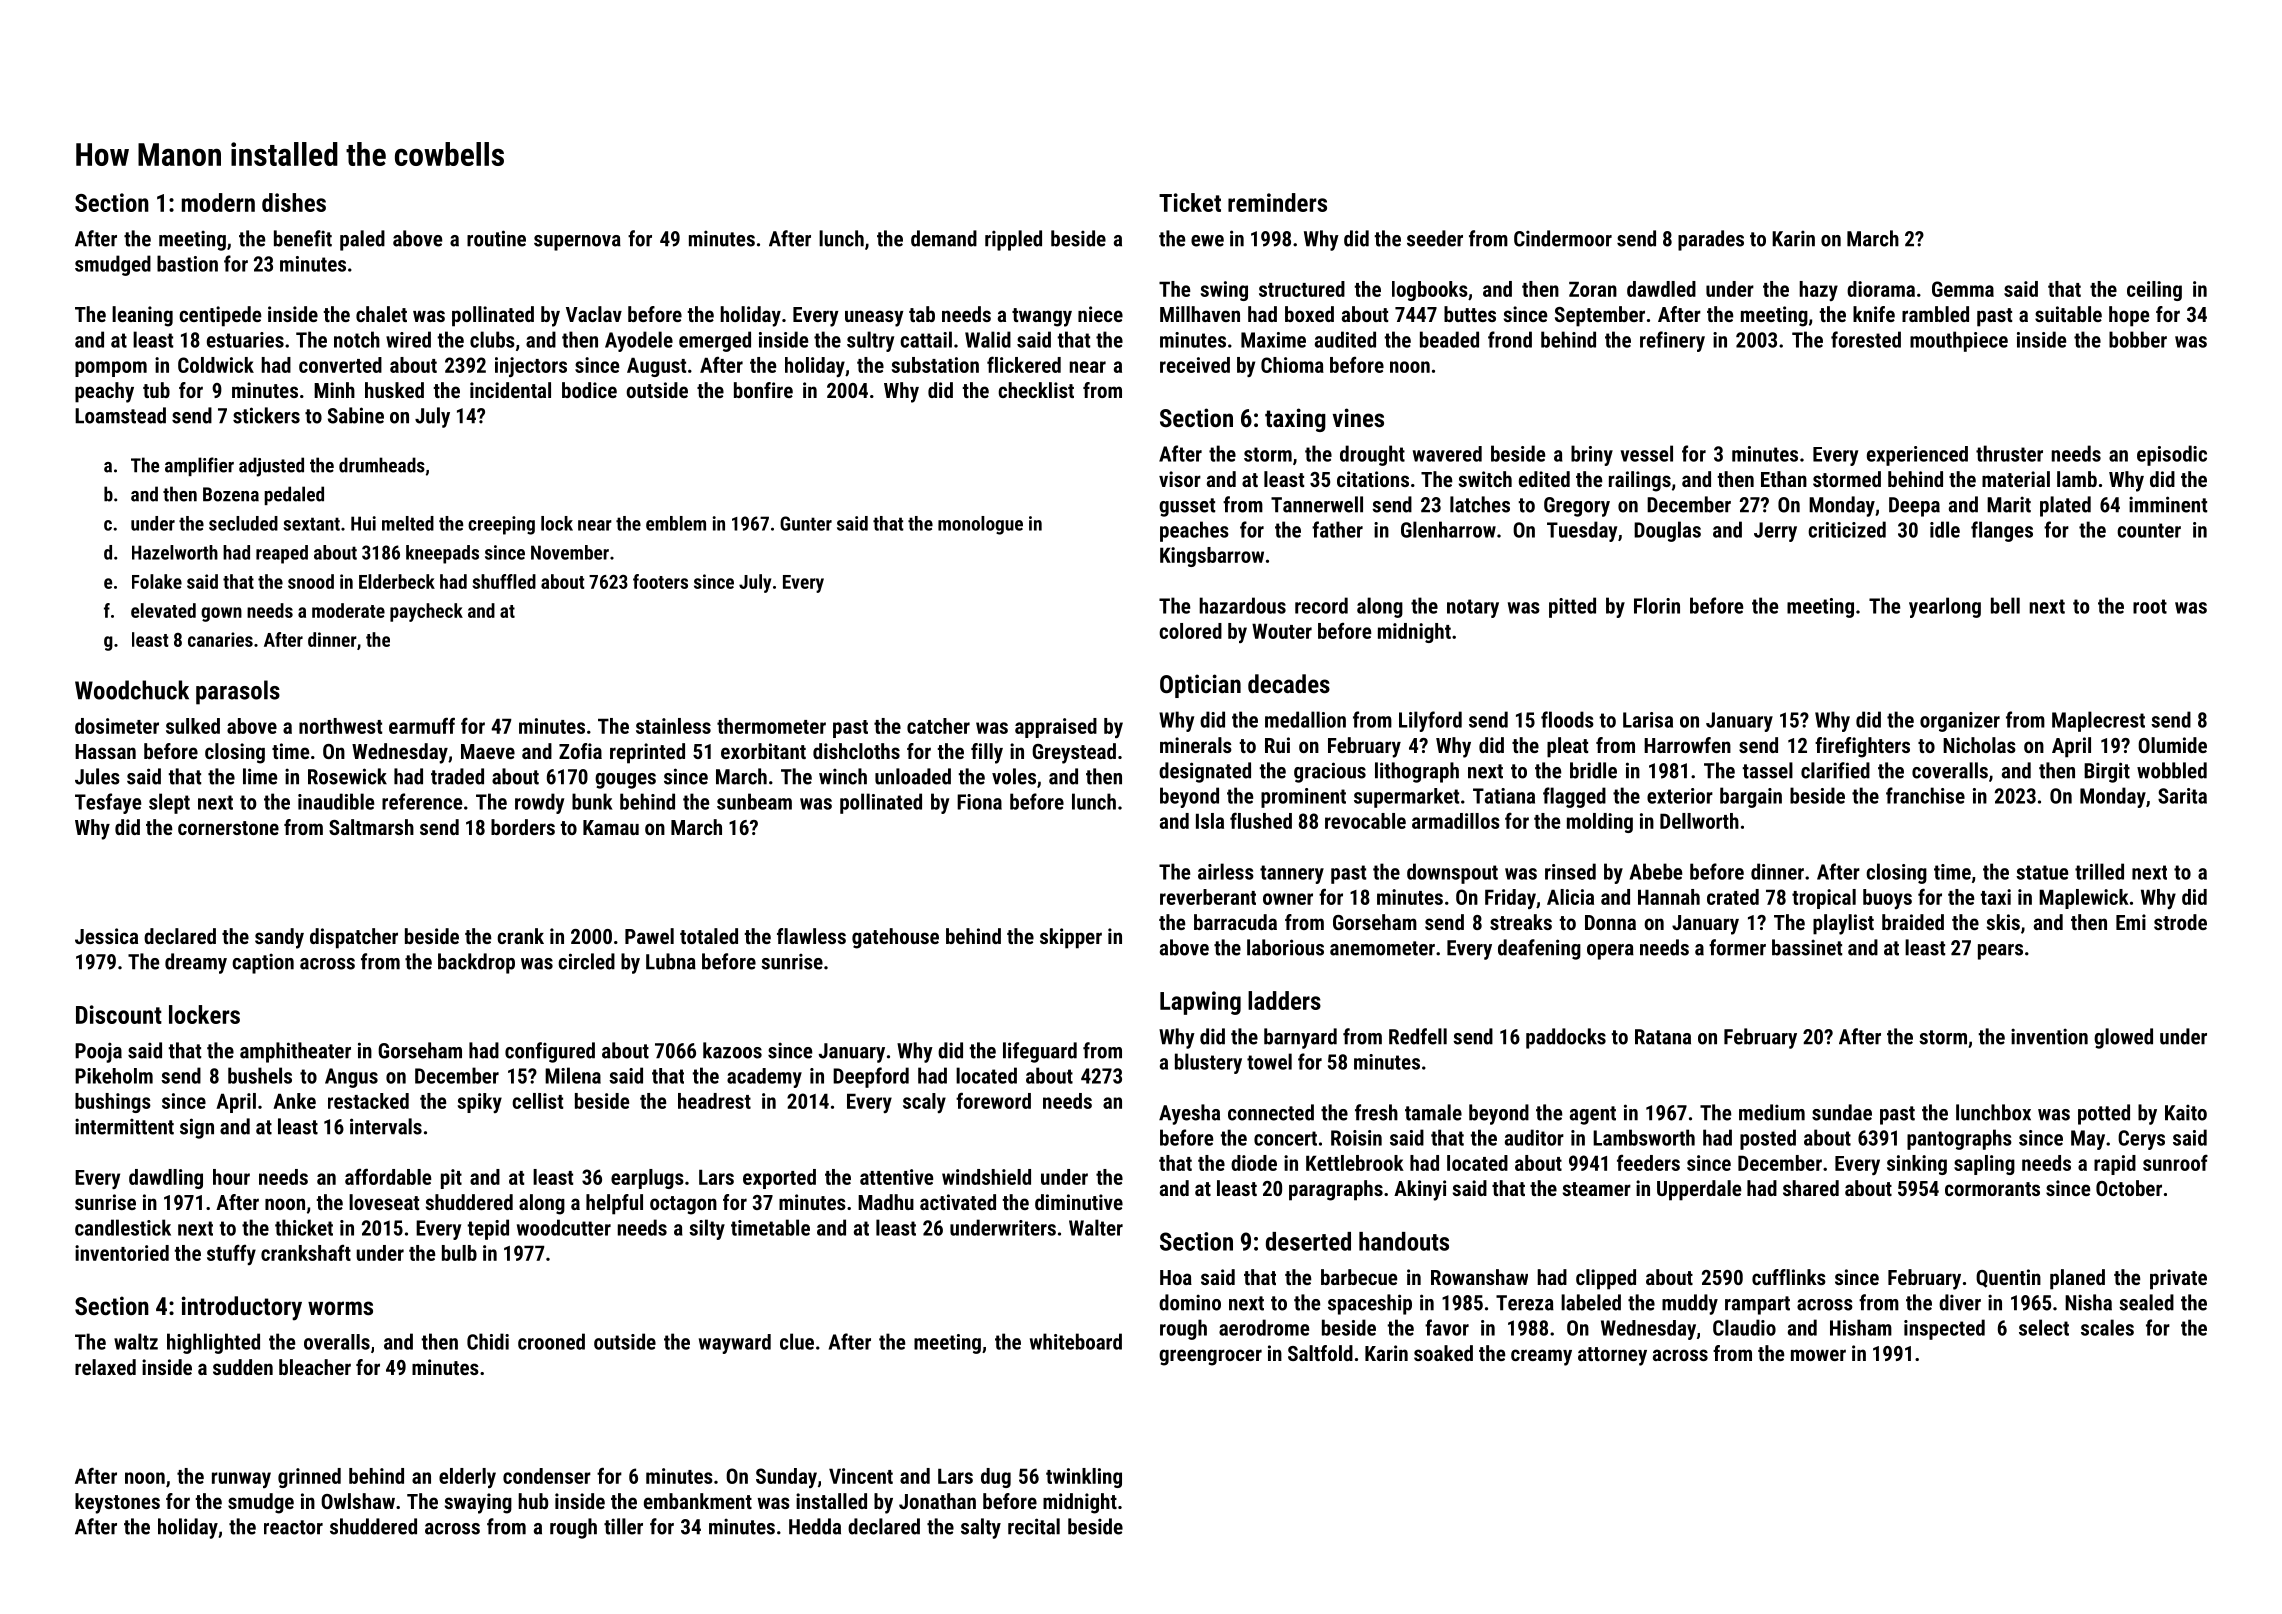 Image resolution: width=2282 pixels, height=1614 pixels. I want to click on modern, so click(218, 202).
